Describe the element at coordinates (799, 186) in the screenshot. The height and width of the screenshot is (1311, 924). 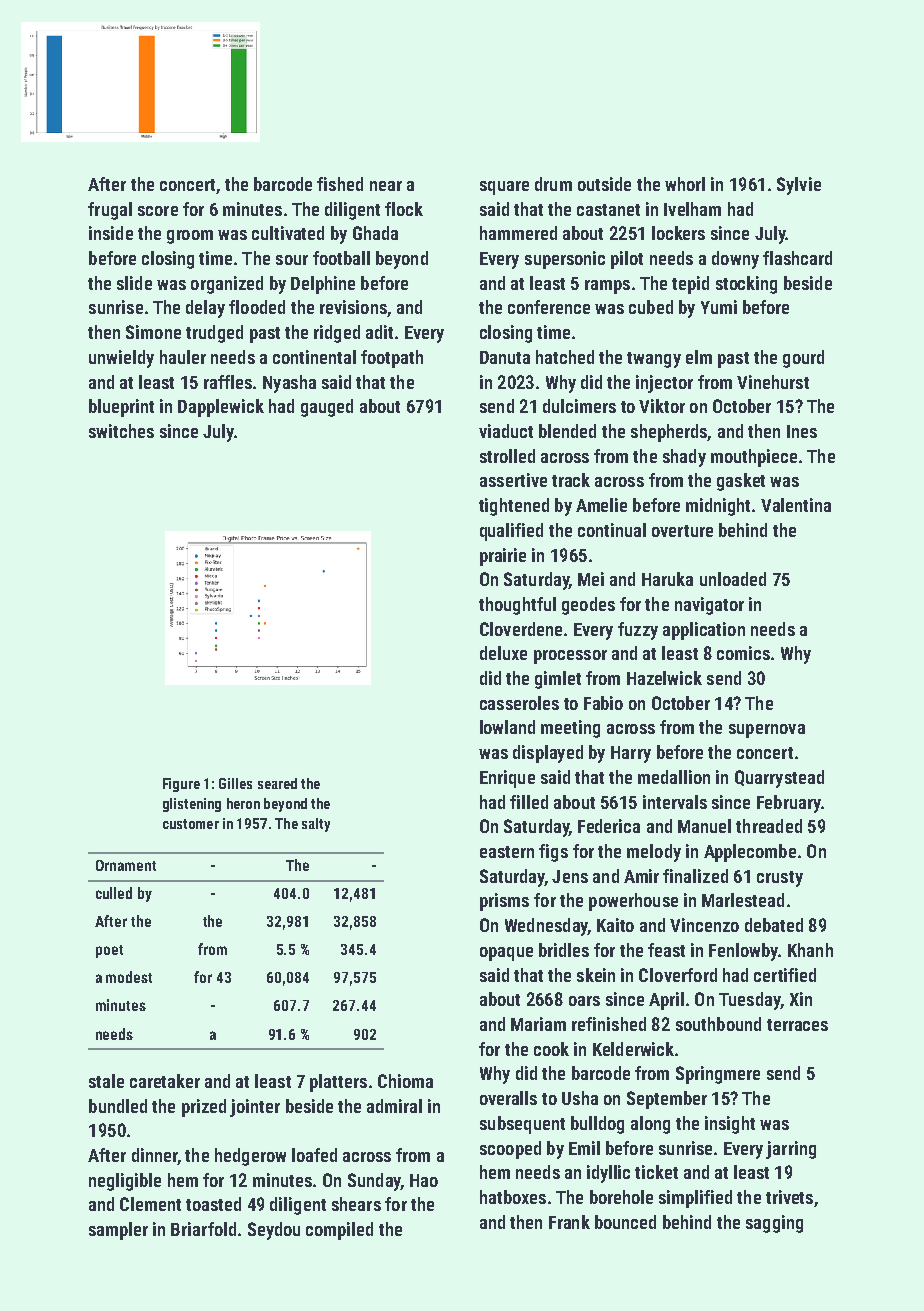
I see `Sylvie` at that location.
